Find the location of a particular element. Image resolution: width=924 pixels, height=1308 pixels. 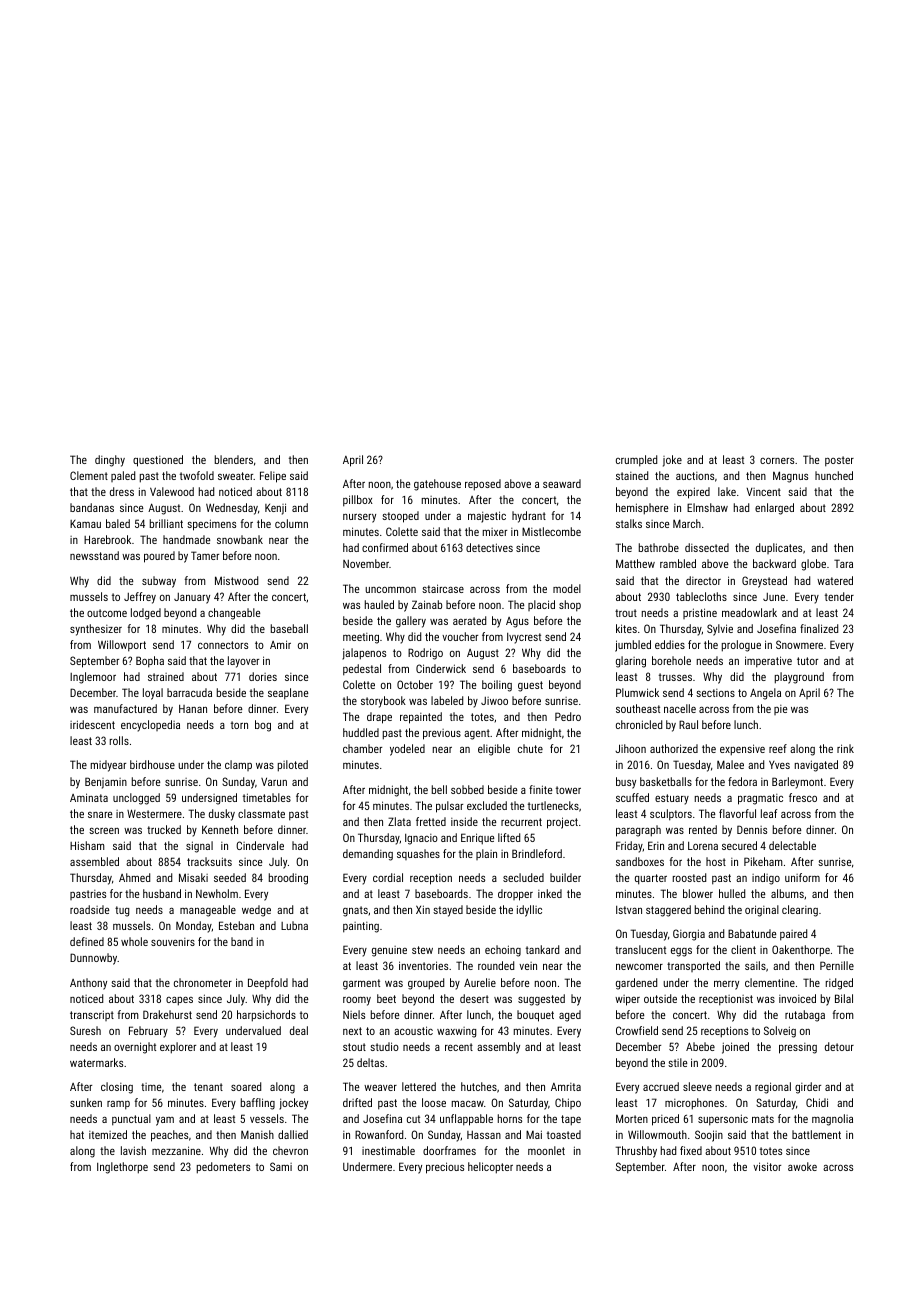

hunched is located at coordinates (834, 475).
